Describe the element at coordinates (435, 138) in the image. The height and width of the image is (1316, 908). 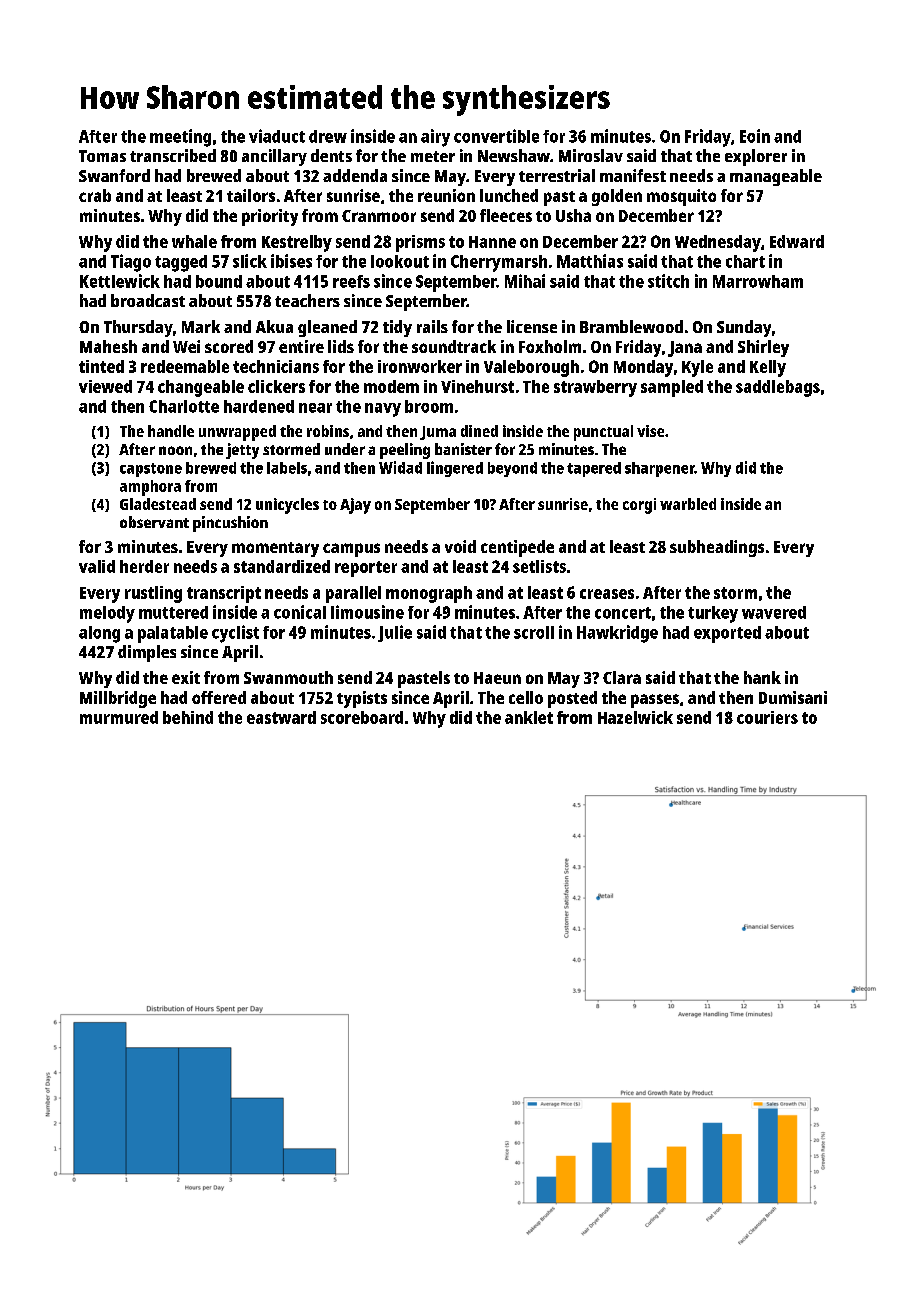
I see `airy` at that location.
